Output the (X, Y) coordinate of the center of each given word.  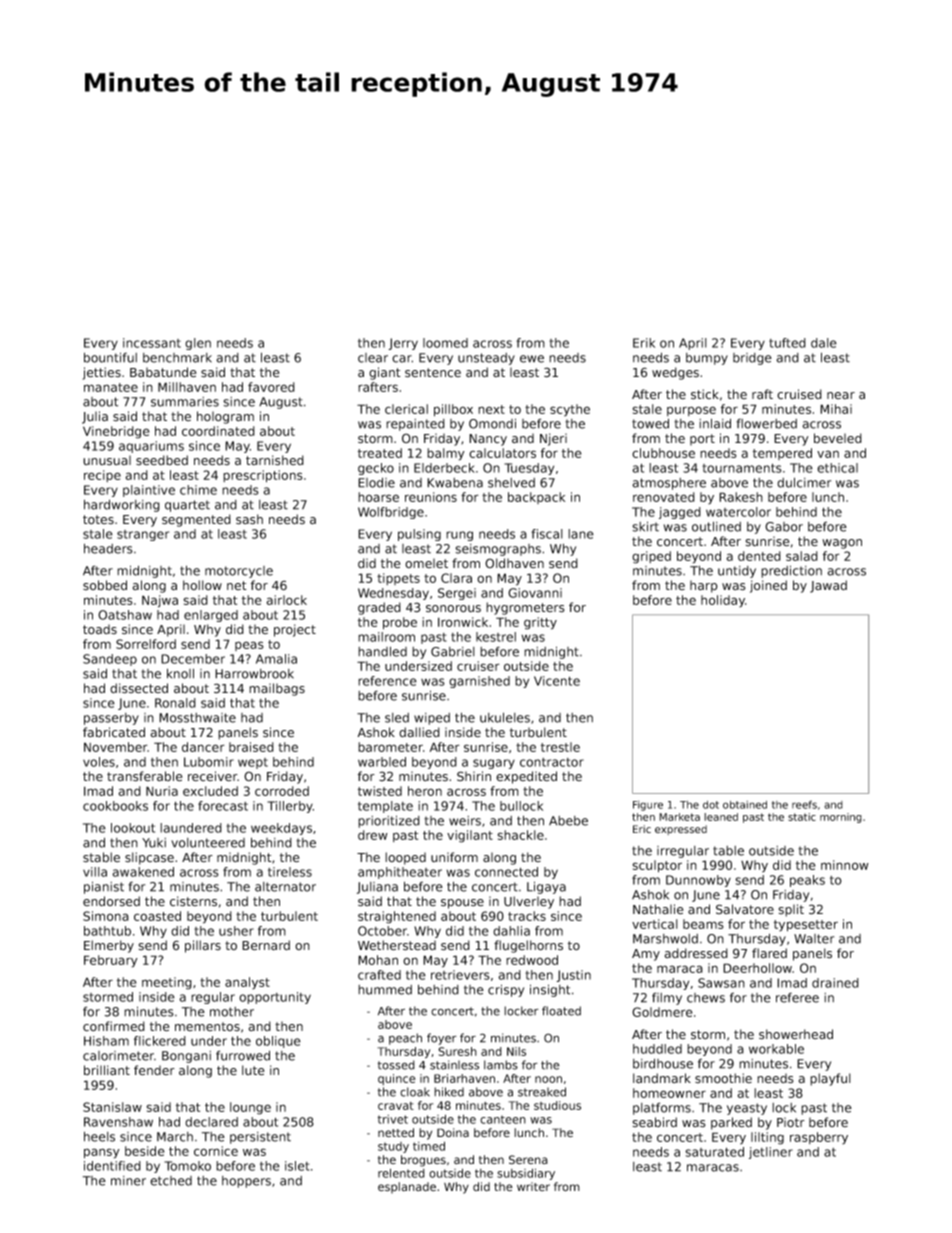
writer (533, 1186)
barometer (390, 747)
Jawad (828, 586)
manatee (111, 387)
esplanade (407, 1188)
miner (128, 1181)
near (841, 396)
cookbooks (115, 806)
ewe (532, 359)
